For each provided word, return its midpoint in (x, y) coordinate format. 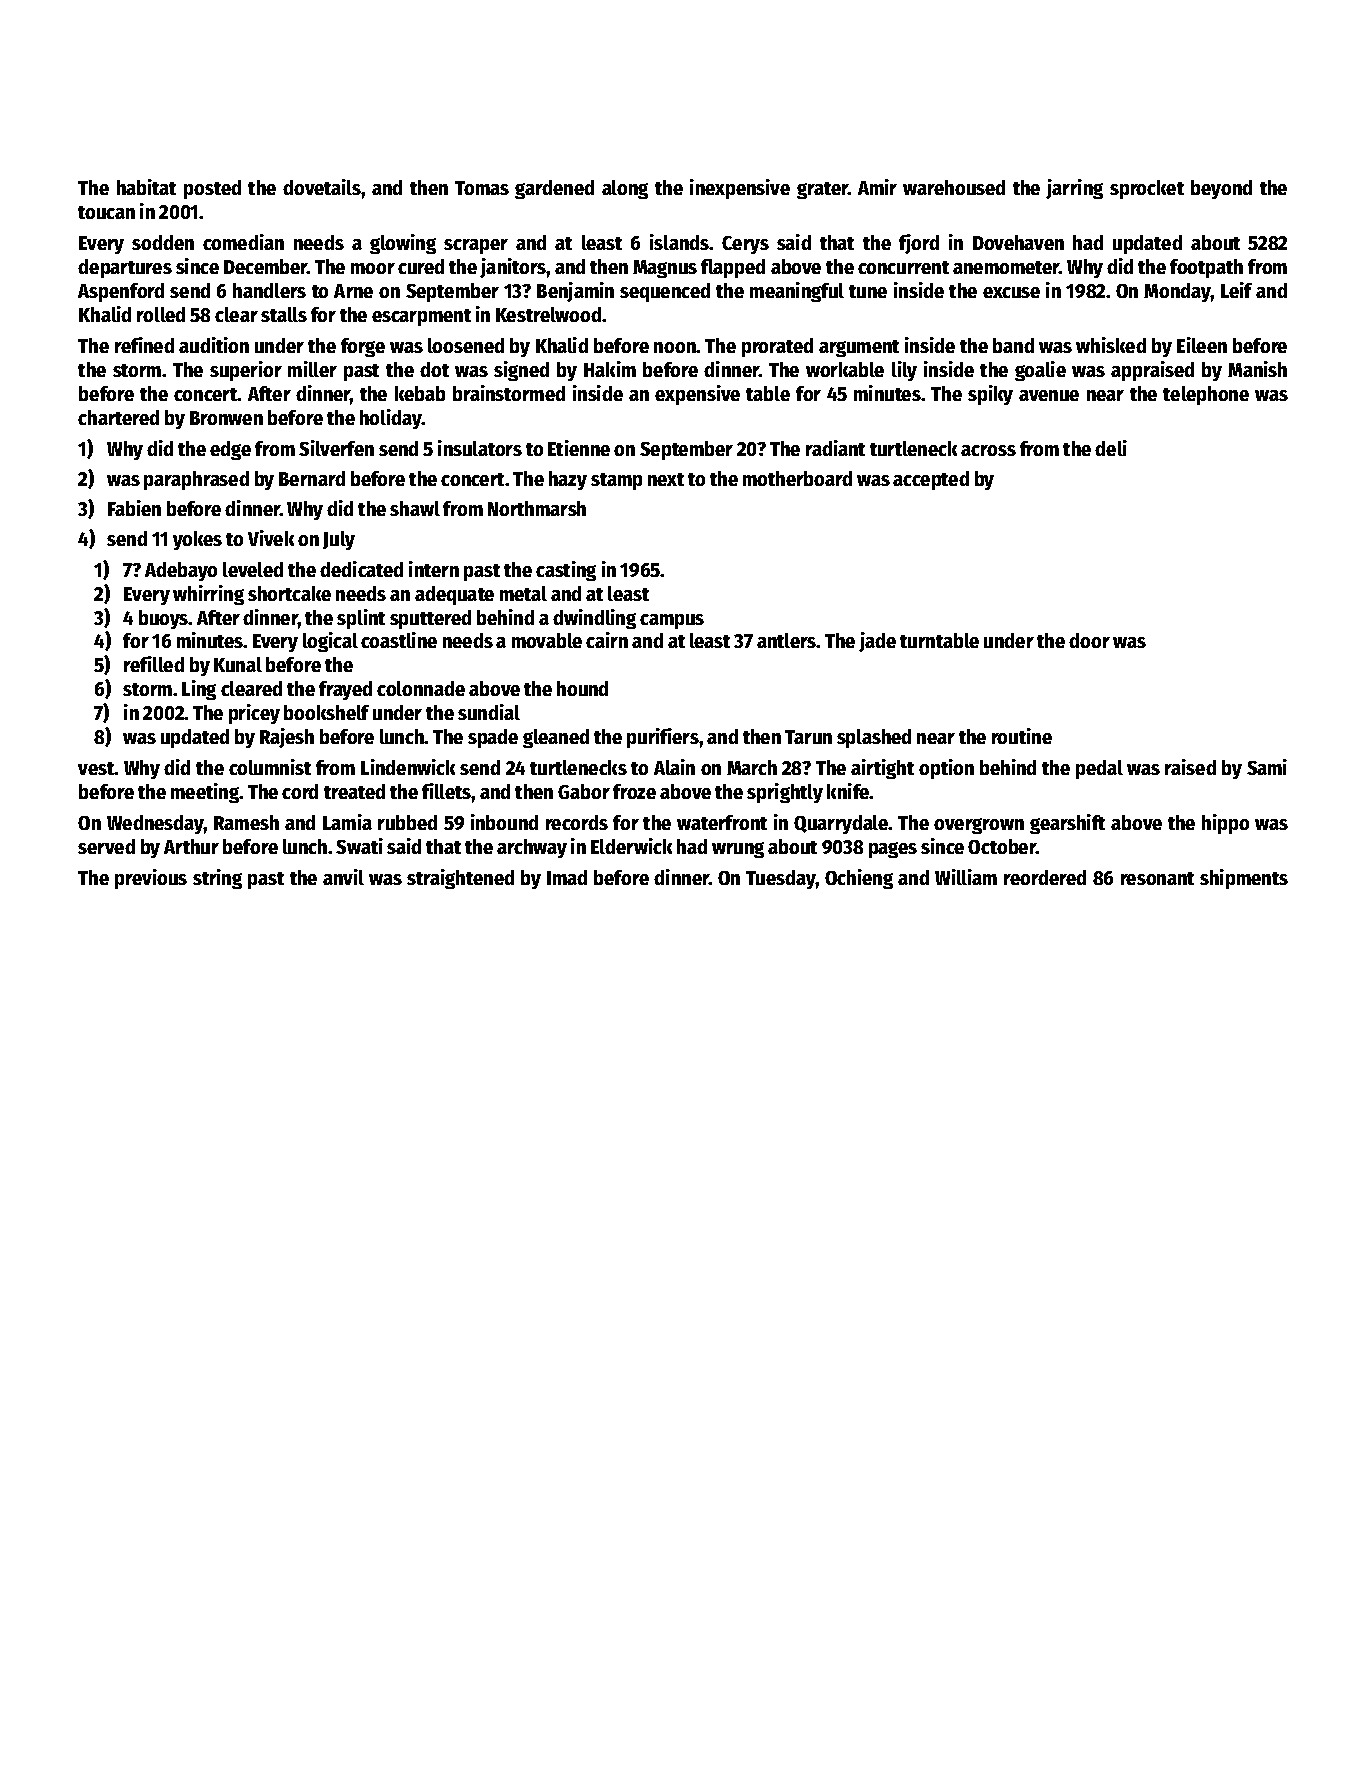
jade (877, 642)
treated (354, 791)
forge (363, 347)
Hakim (610, 369)
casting (566, 571)
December (266, 266)
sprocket (1147, 189)
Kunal (238, 664)
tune (868, 291)
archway (532, 848)
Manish (1257, 369)
